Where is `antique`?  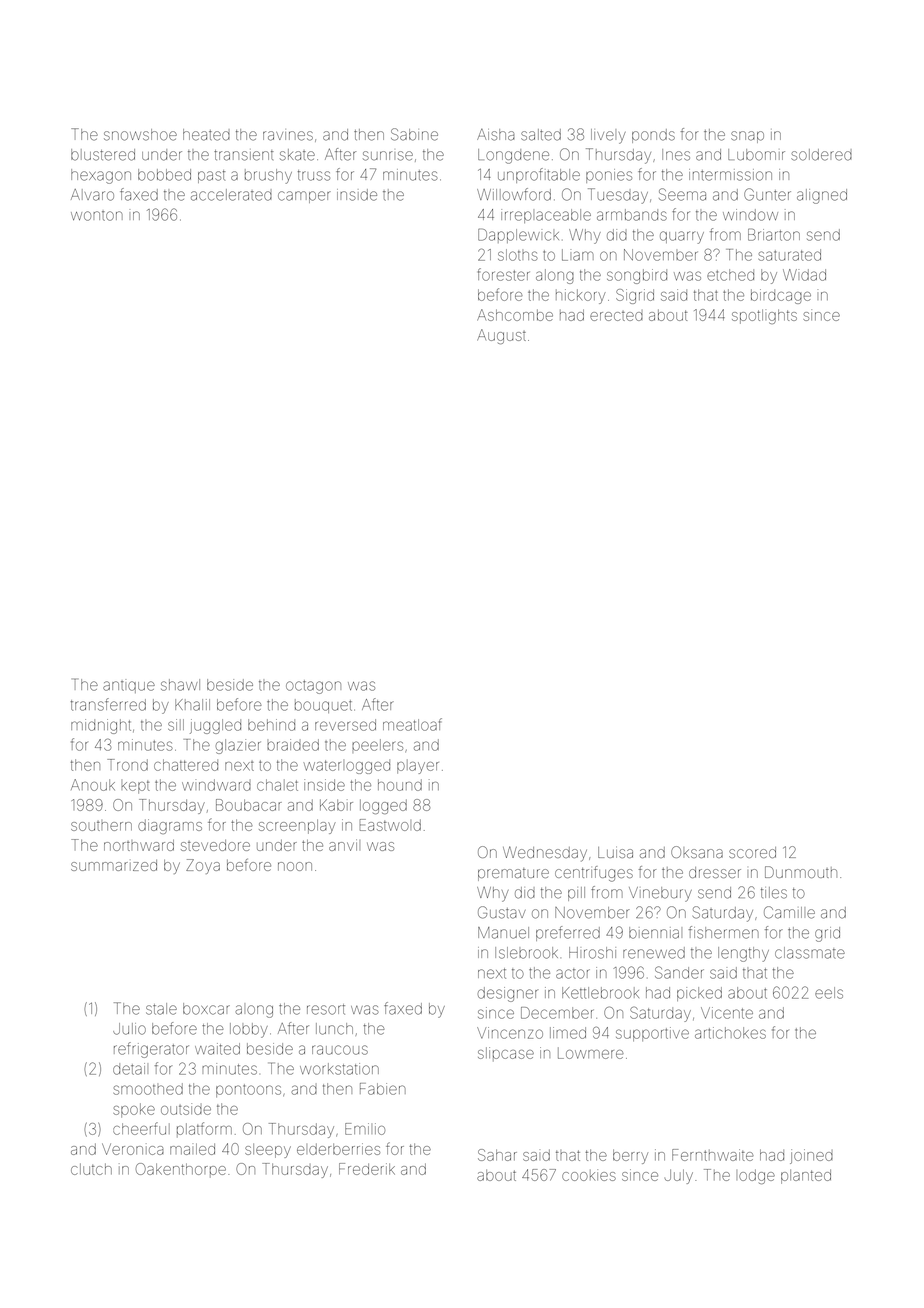
antique is located at coordinates (129, 687).
